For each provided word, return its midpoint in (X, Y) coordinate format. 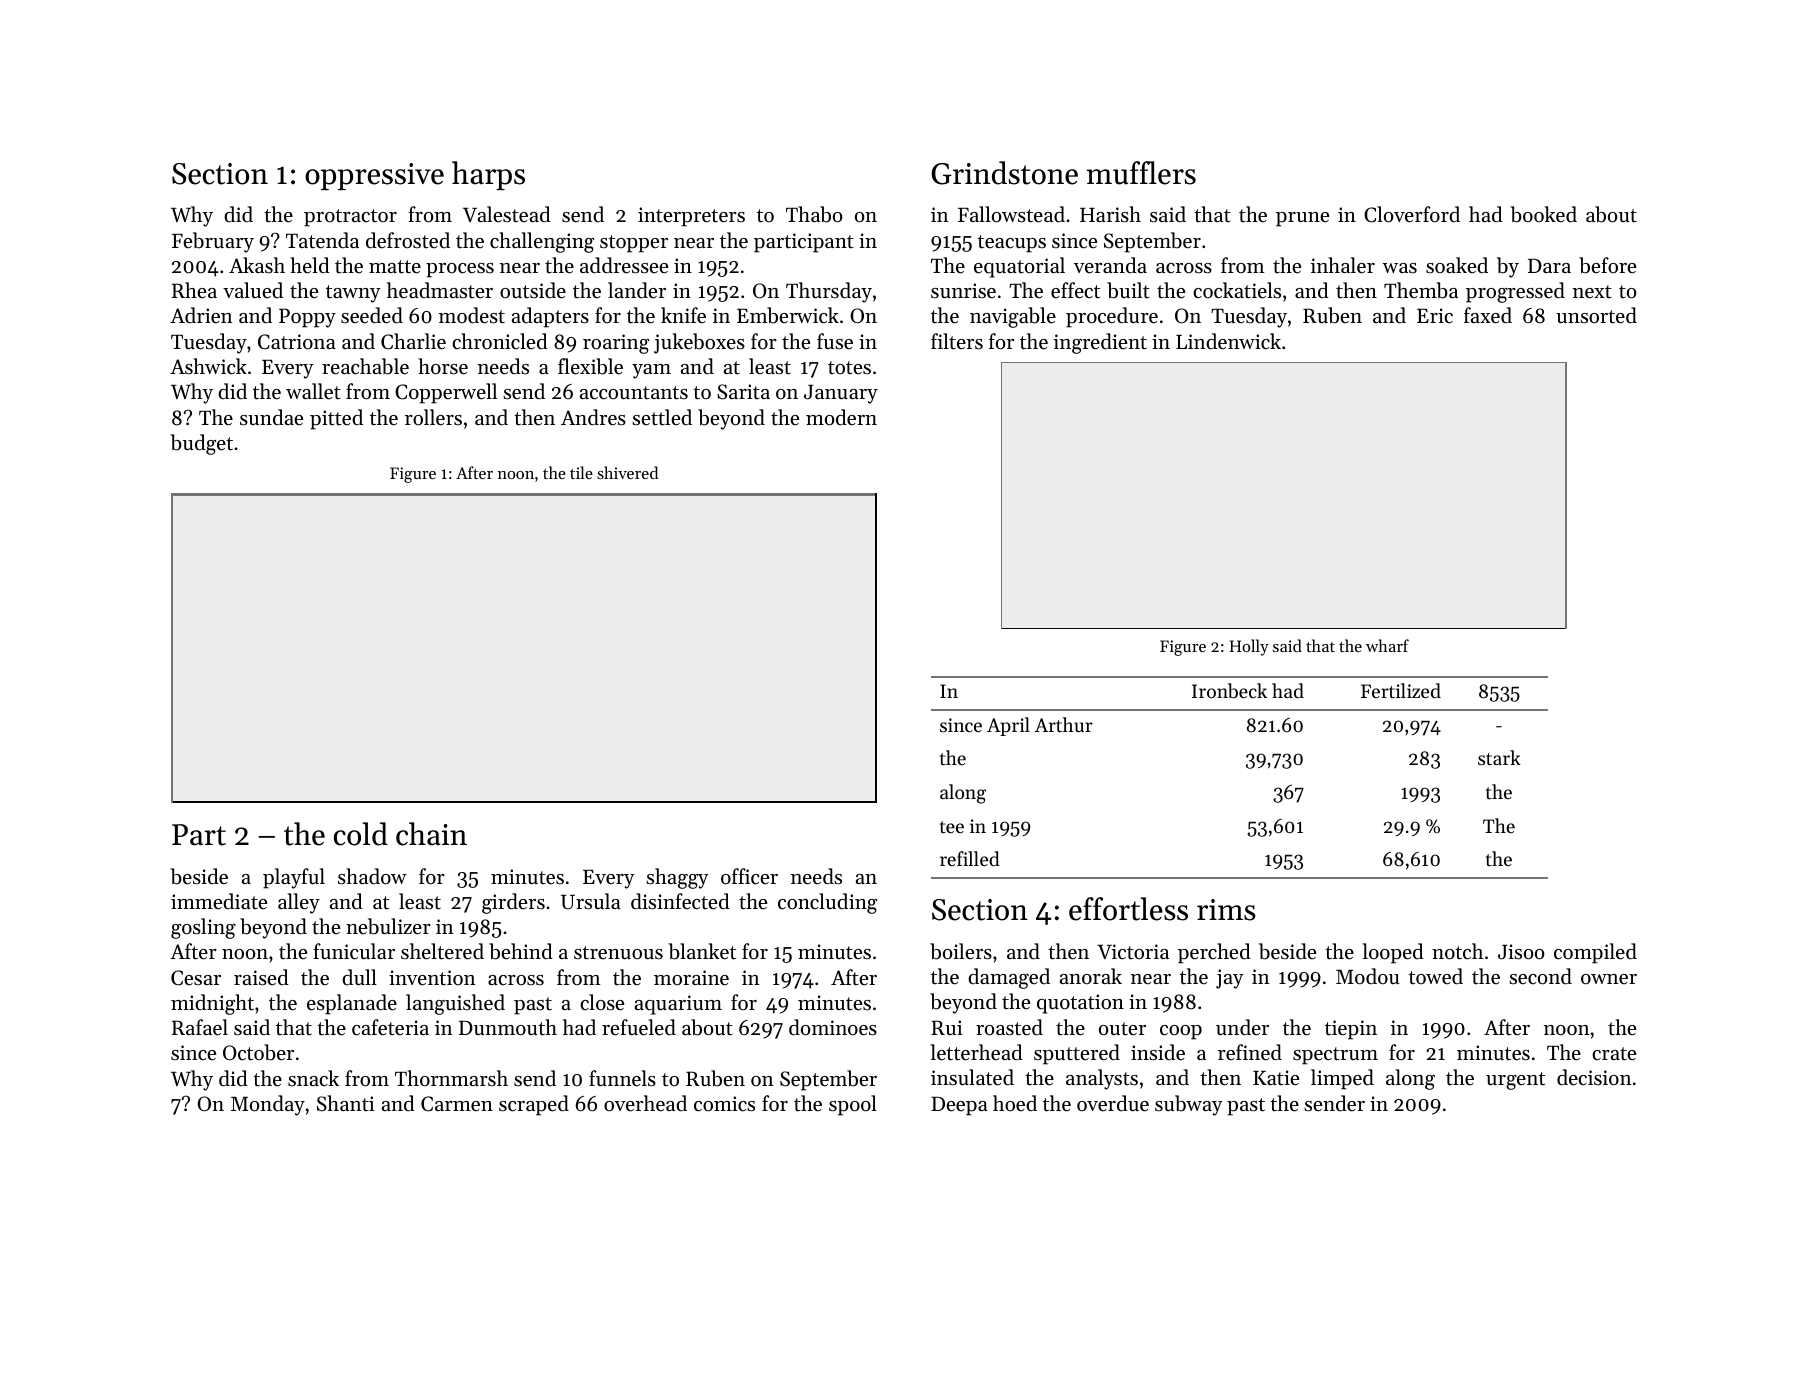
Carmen (457, 1104)
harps (488, 175)
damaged (1009, 978)
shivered (627, 472)
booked (1544, 214)
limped (1342, 1079)
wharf (1387, 645)
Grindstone (1004, 173)
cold (361, 834)
